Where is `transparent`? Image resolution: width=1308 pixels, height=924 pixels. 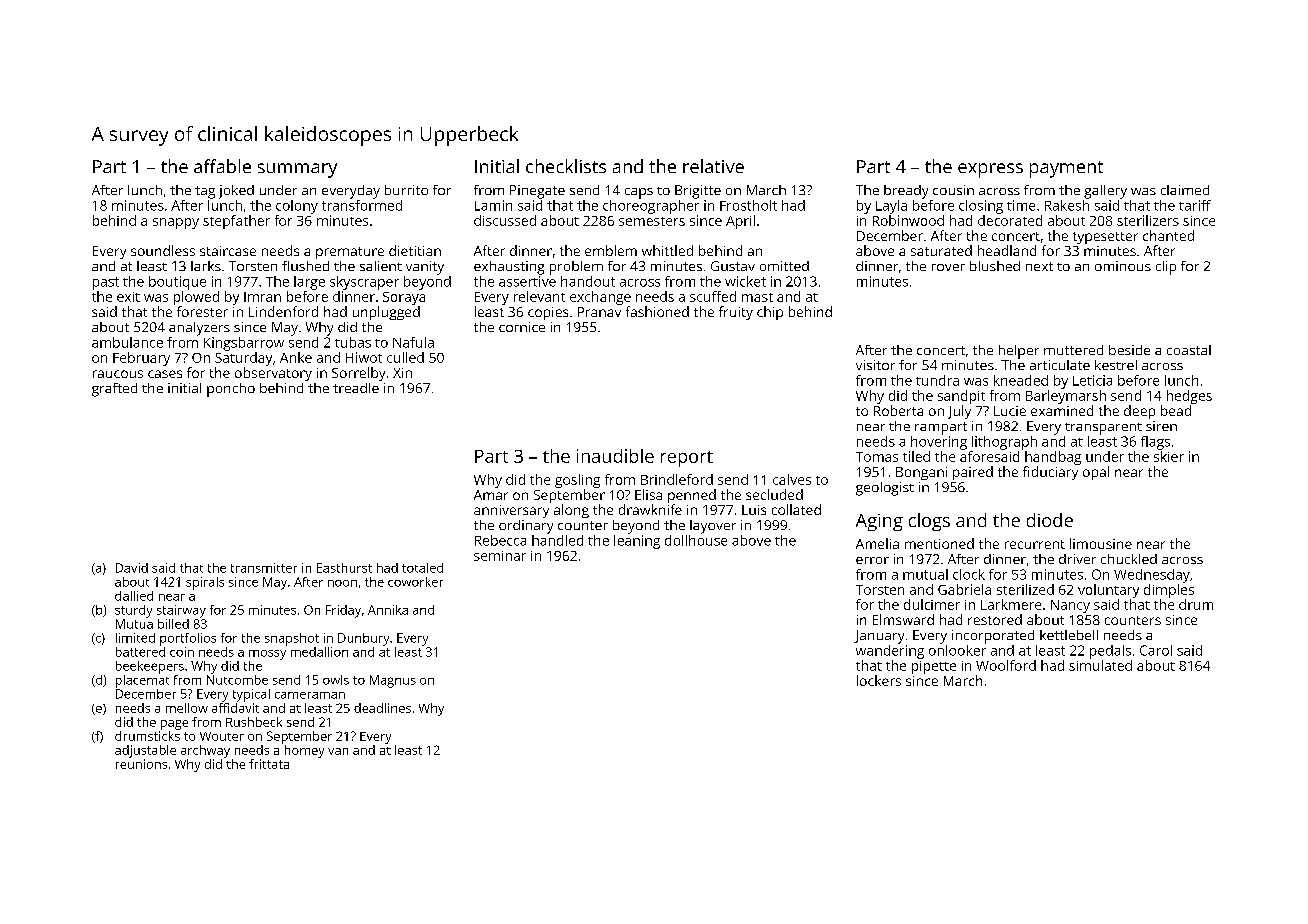
transparent is located at coordinates (1103, 429).
